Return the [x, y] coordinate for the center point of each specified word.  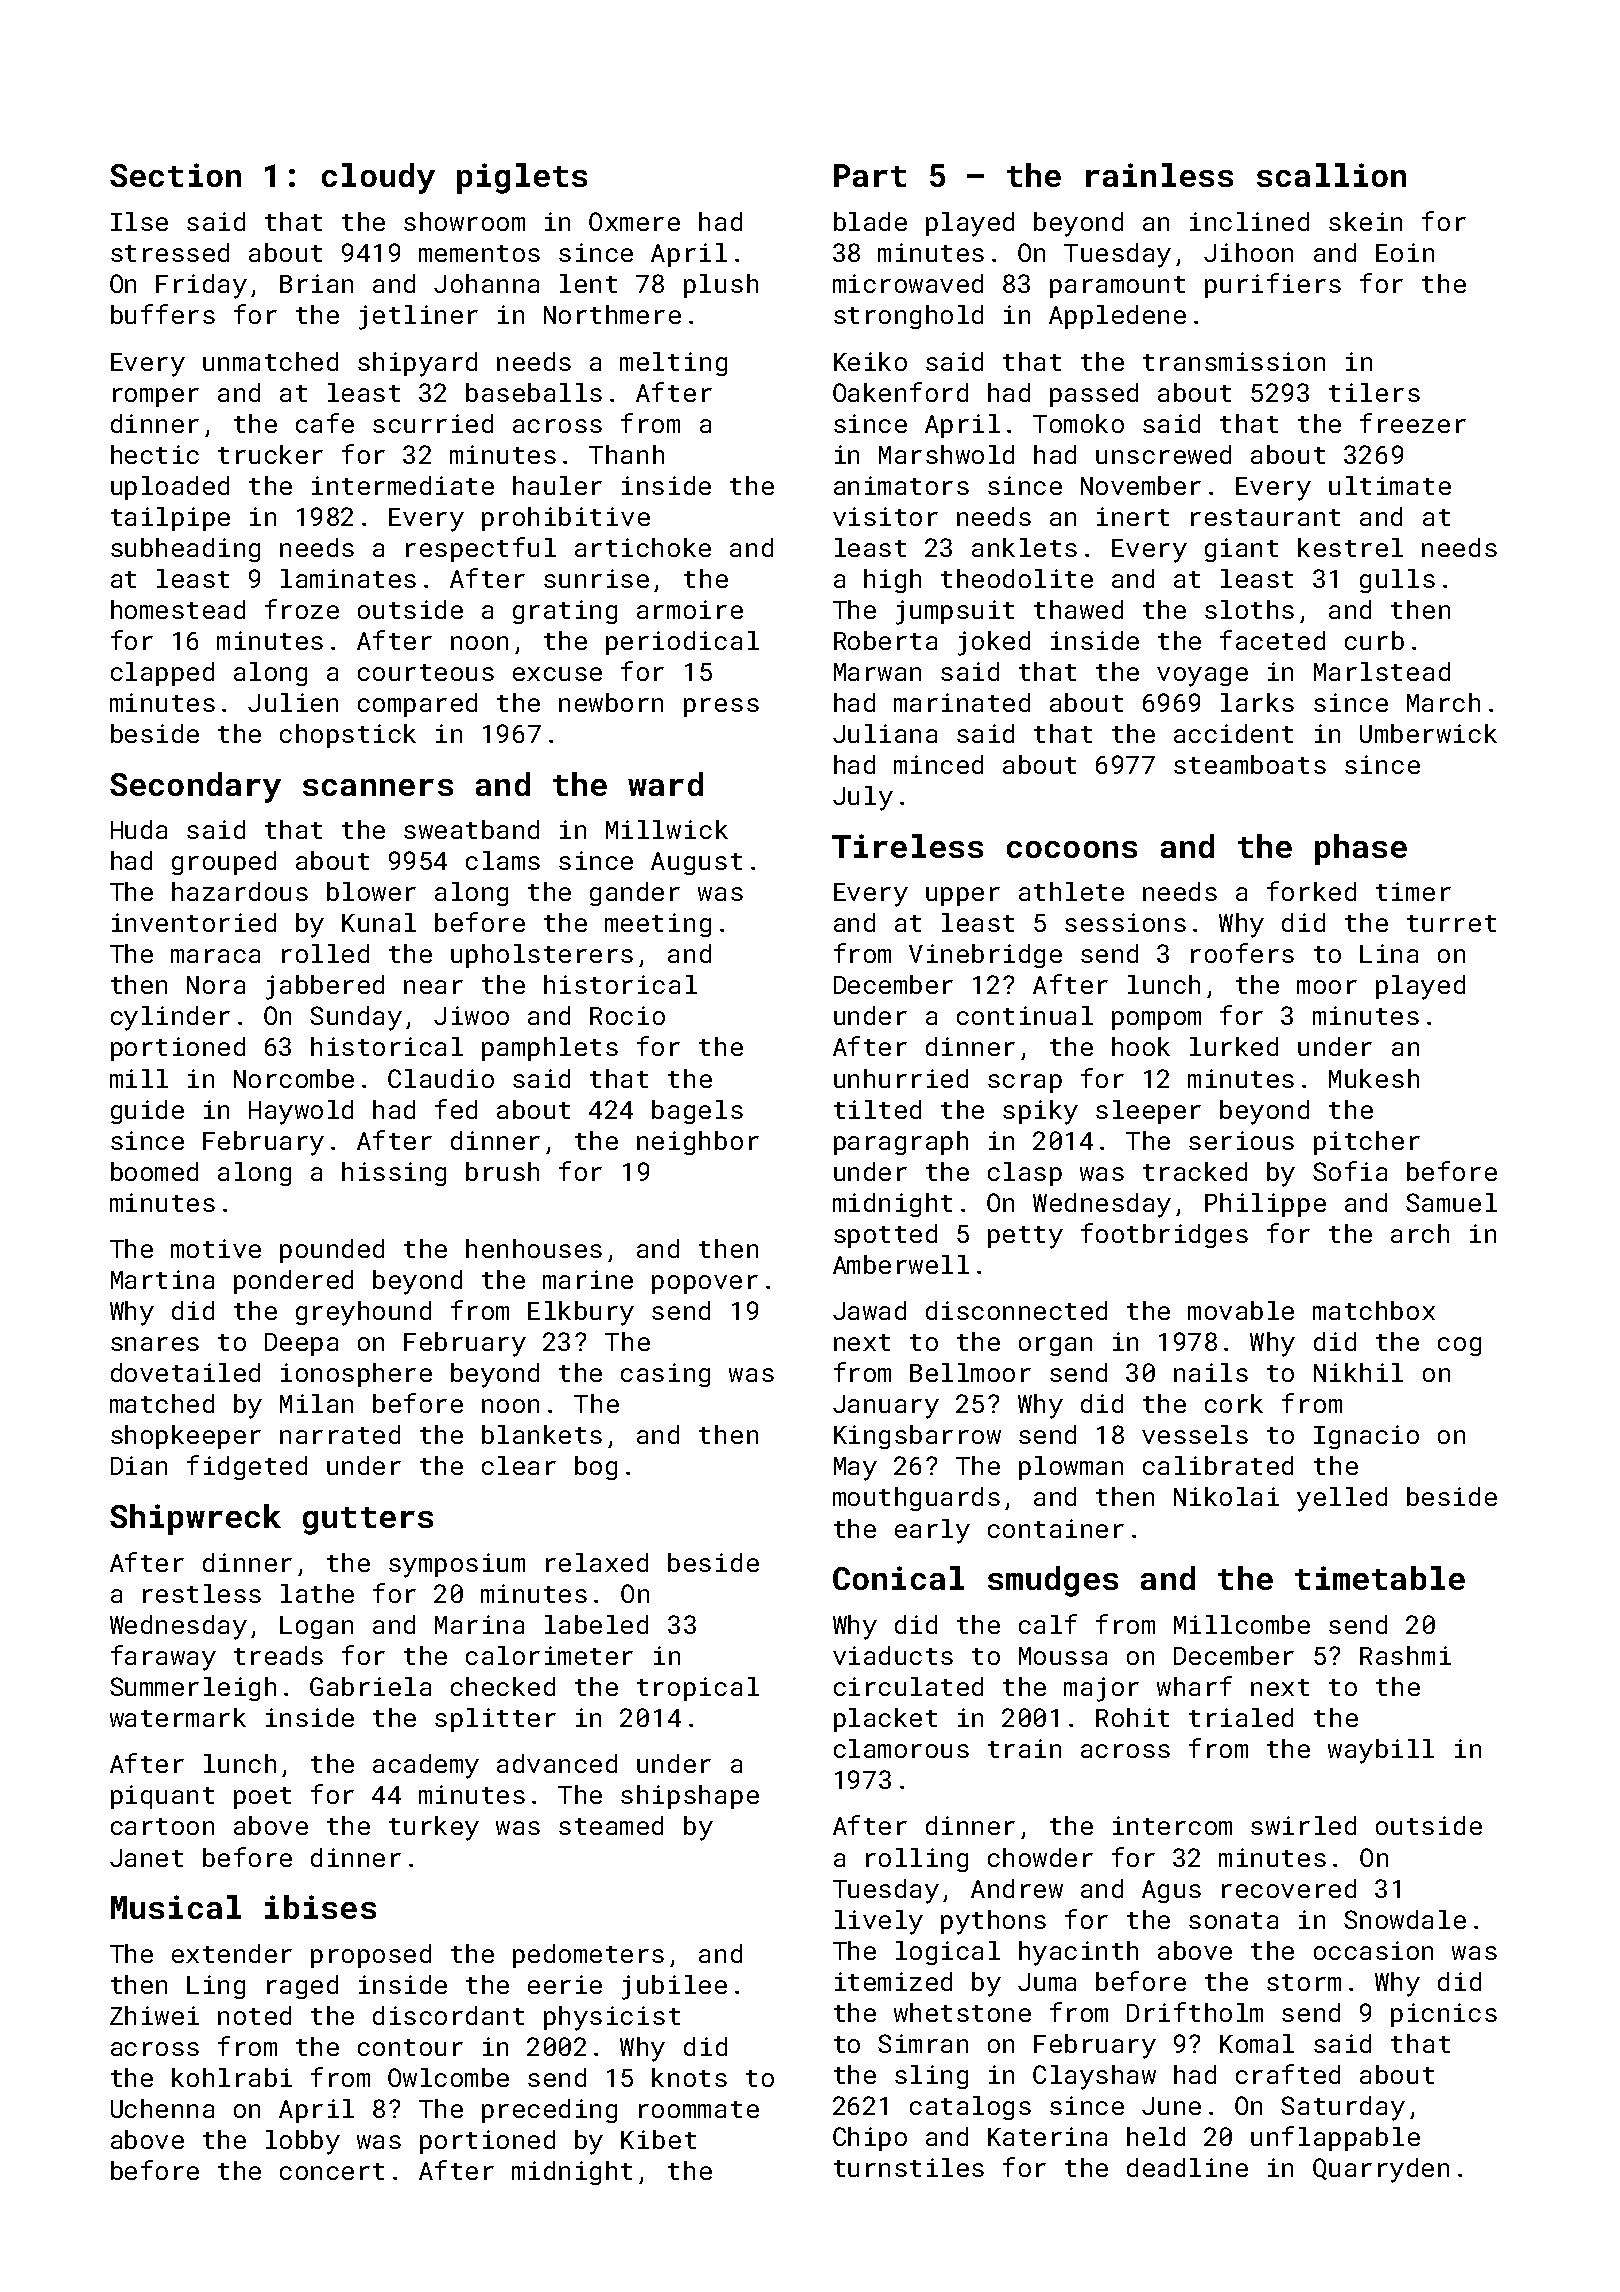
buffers [163, 314]
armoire [690, 609]
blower [371, 891]
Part [870, 175]
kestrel [1350, 547]
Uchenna [162, 2108]
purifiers [1273, 285]
